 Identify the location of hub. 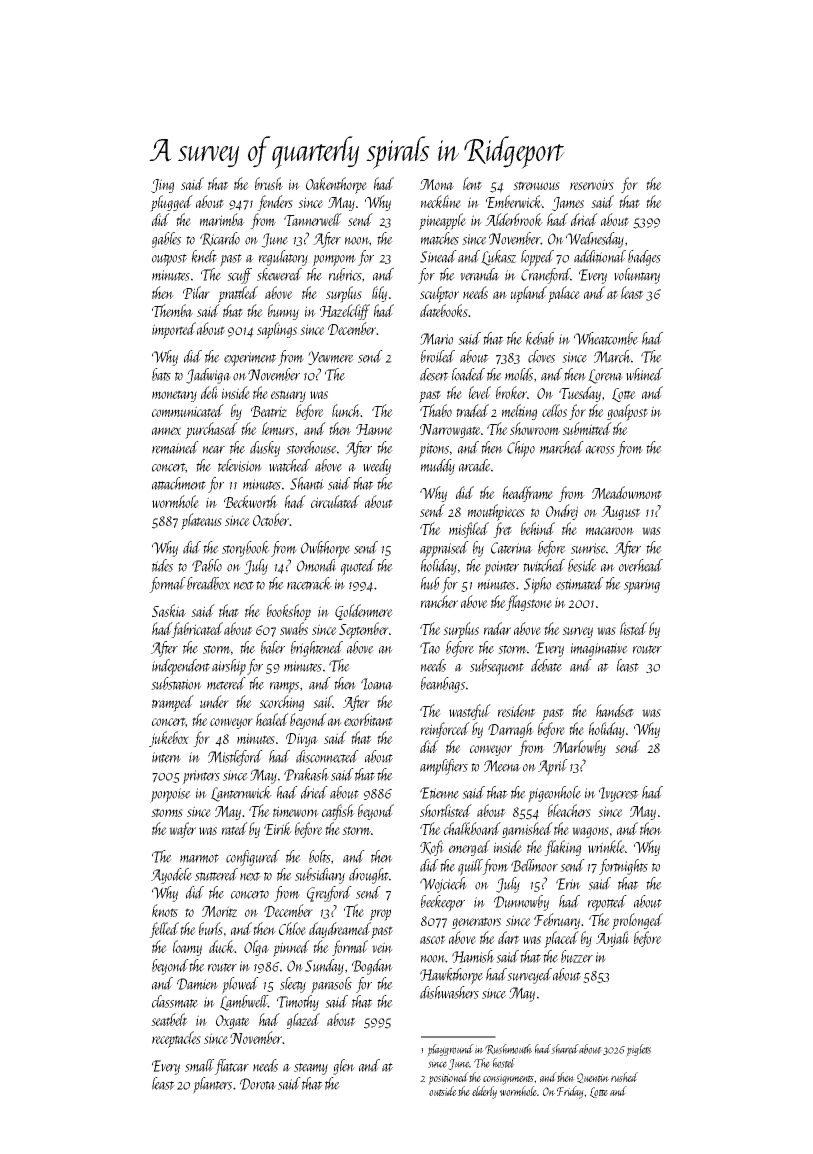
(430, 583).
